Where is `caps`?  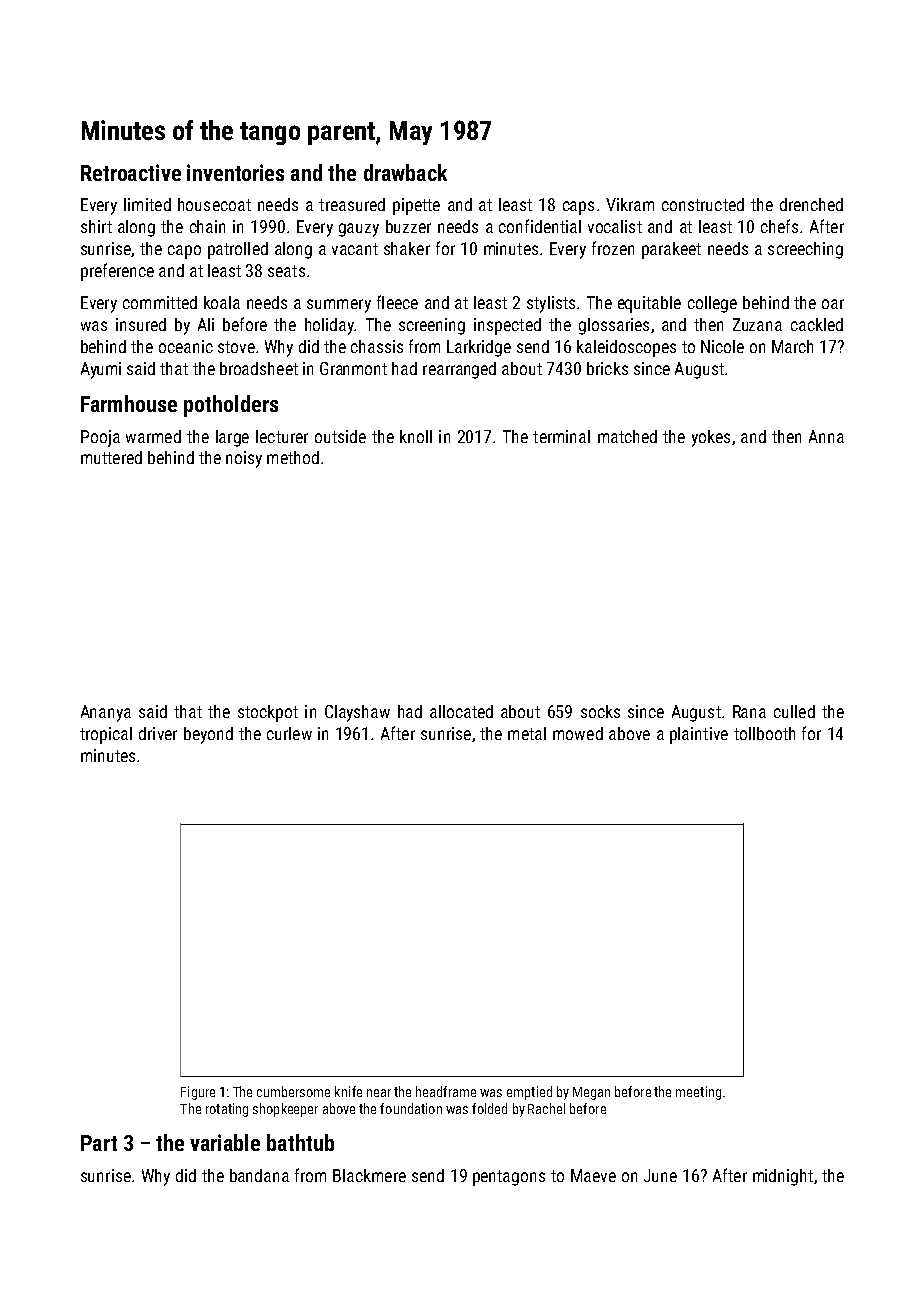 caps is located at coordinates (578, 208).
